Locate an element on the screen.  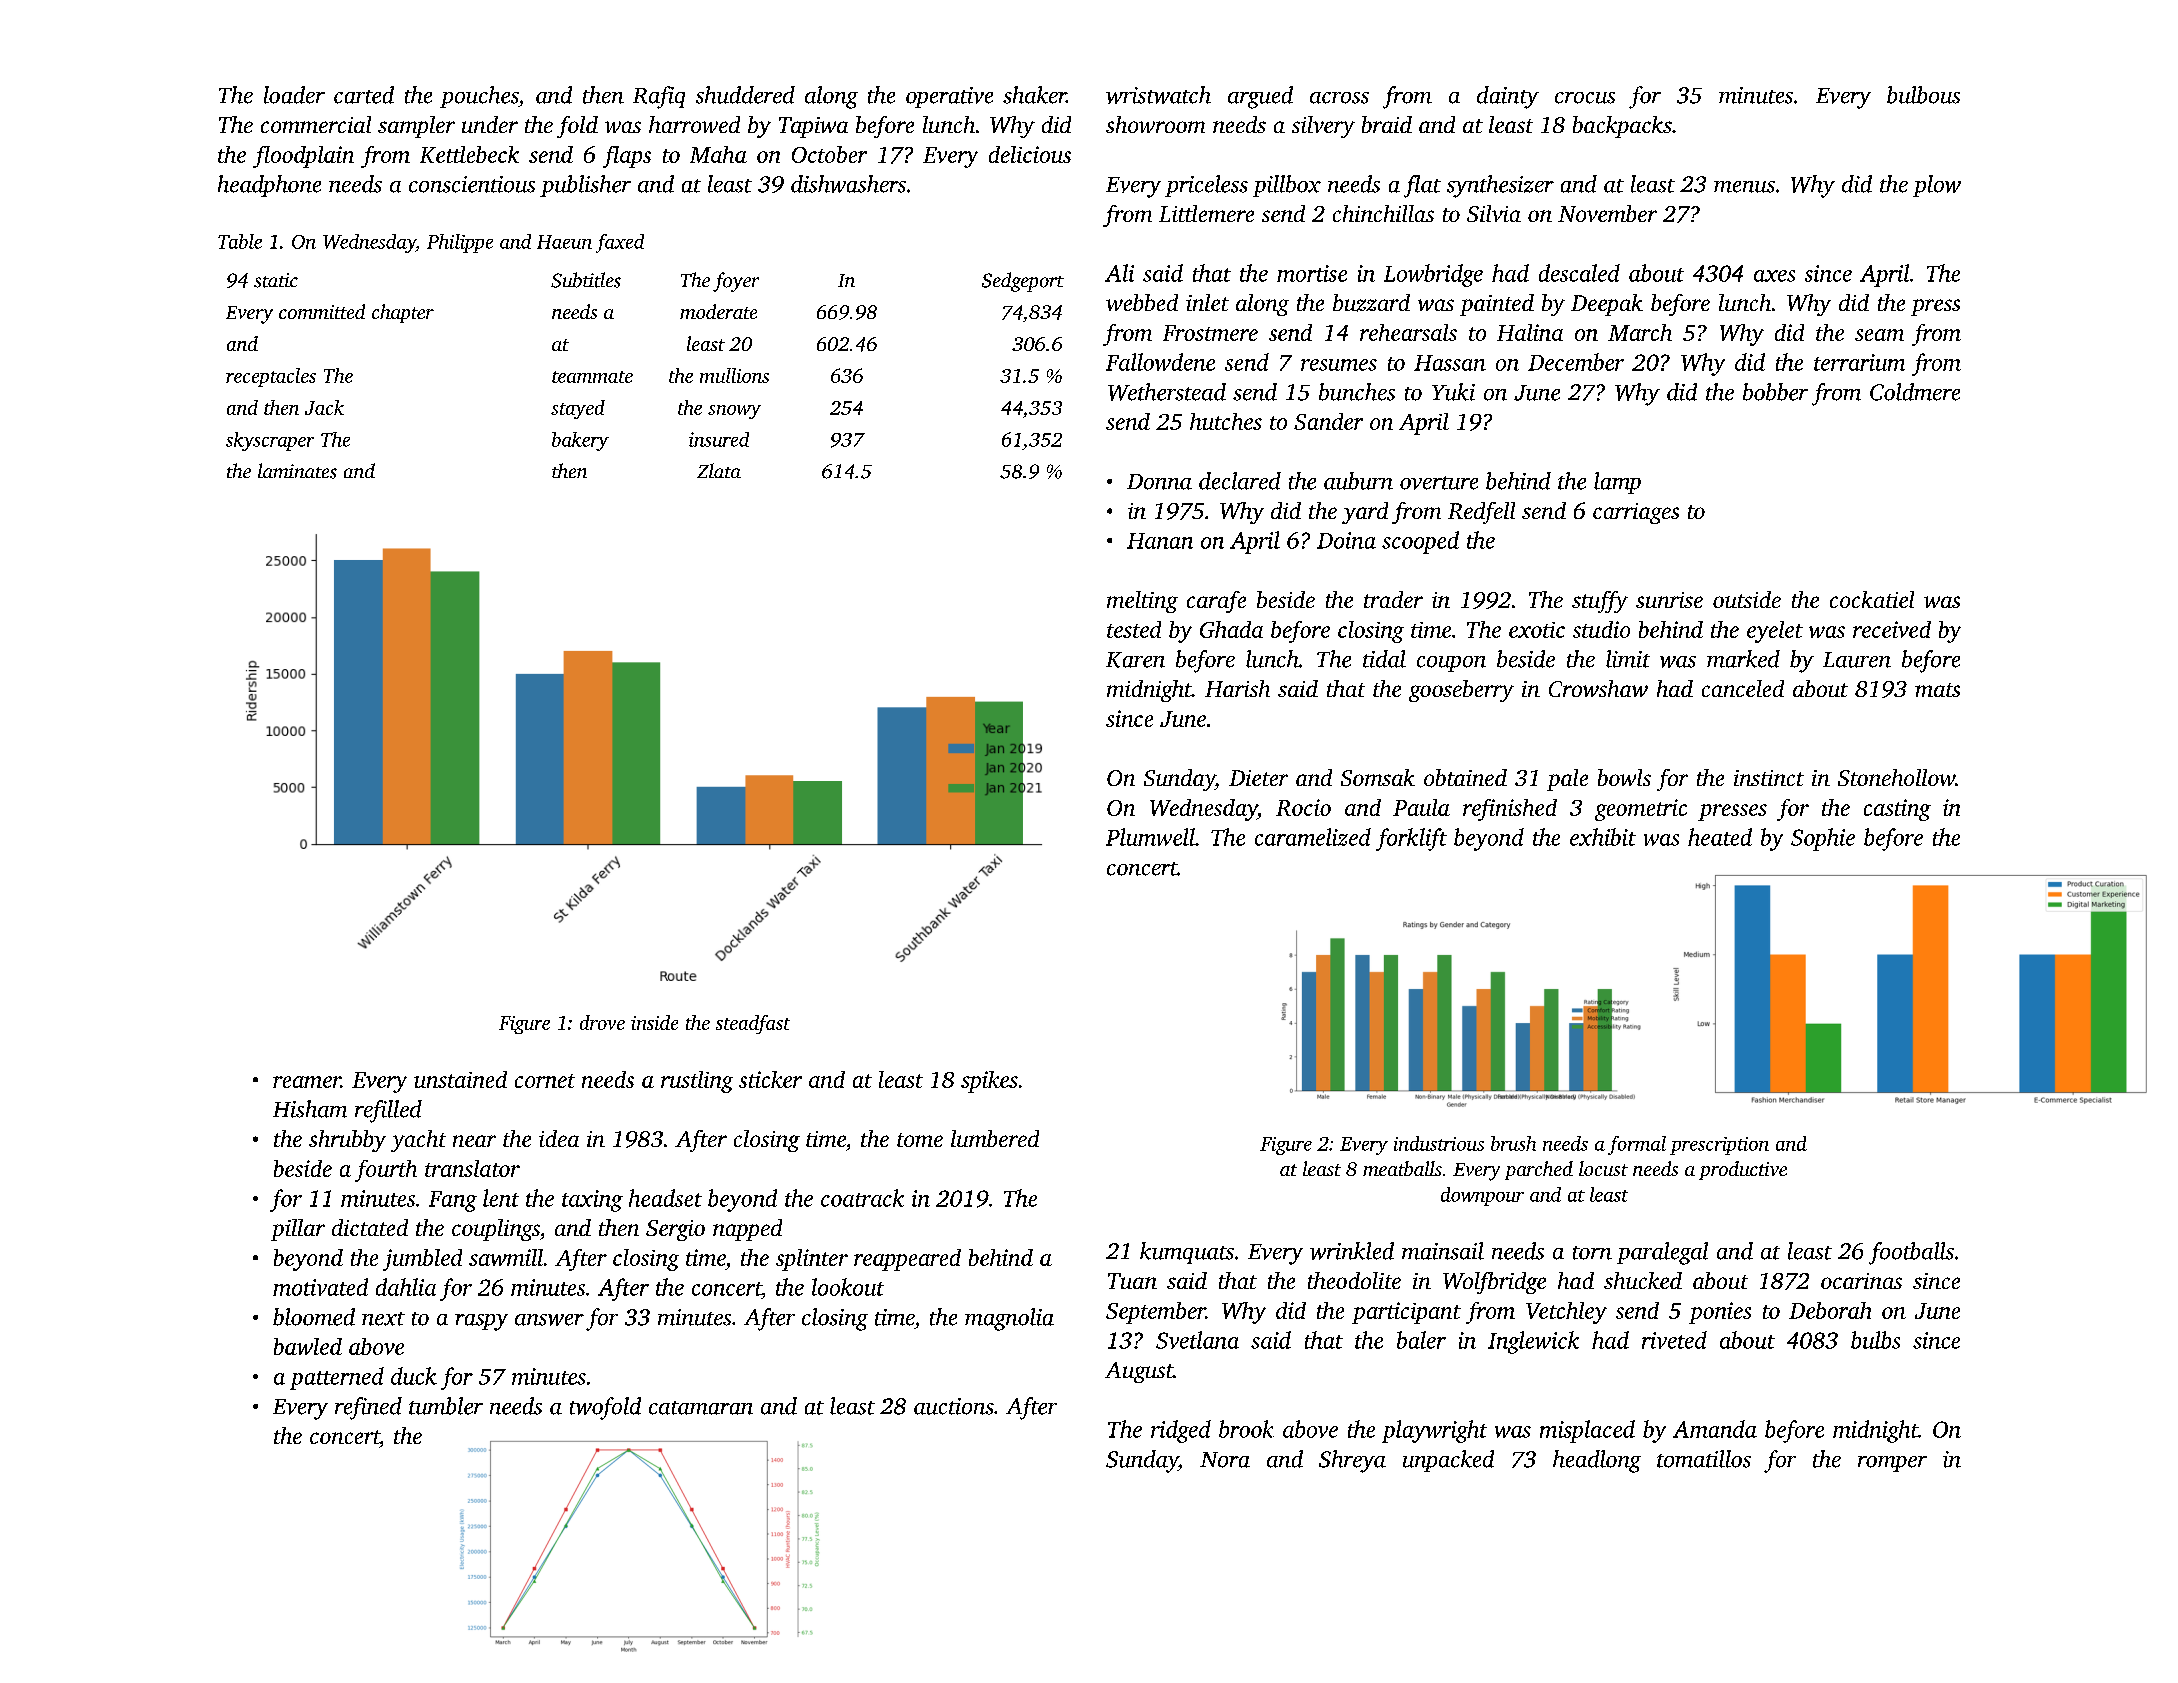
Plumwell is located at coordinates (1150, 837).
